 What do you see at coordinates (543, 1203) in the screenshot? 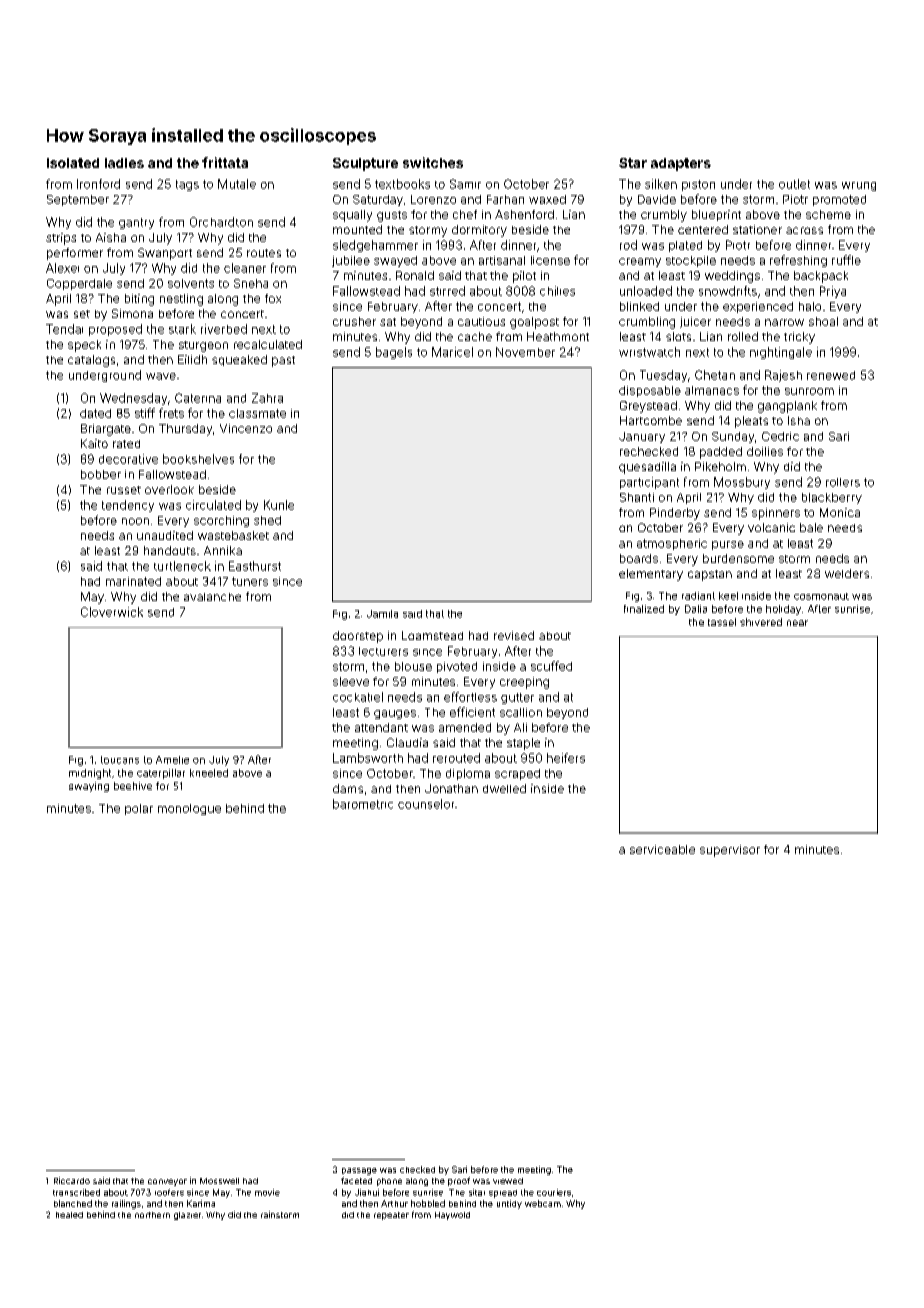
I see `webcam` at bounding box center [543, 1203].
